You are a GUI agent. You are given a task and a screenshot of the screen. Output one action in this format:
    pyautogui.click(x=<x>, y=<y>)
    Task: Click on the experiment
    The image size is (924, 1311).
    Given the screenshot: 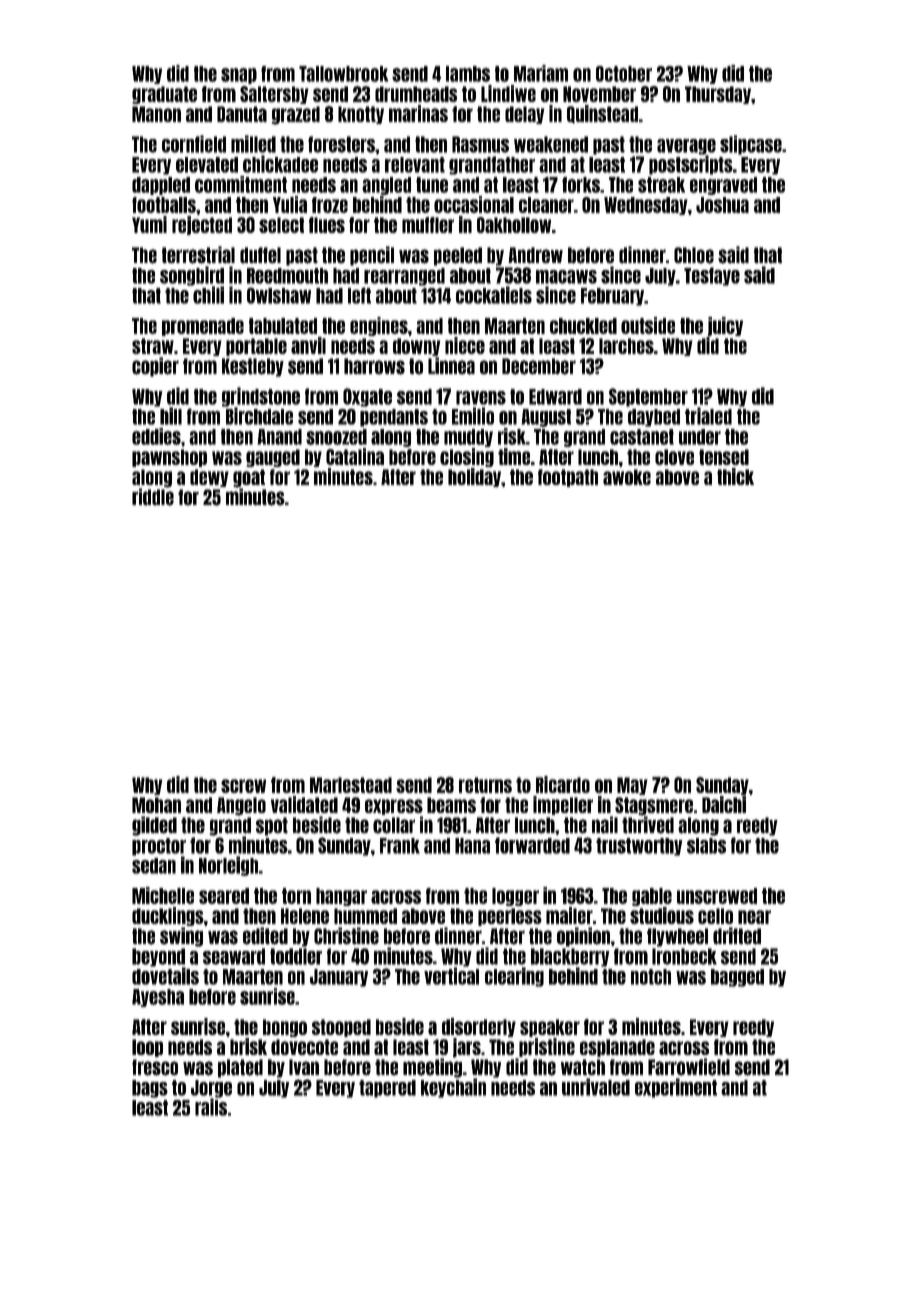 What is the action you would take?
    pyautogui.click(x=676, y=1088)
